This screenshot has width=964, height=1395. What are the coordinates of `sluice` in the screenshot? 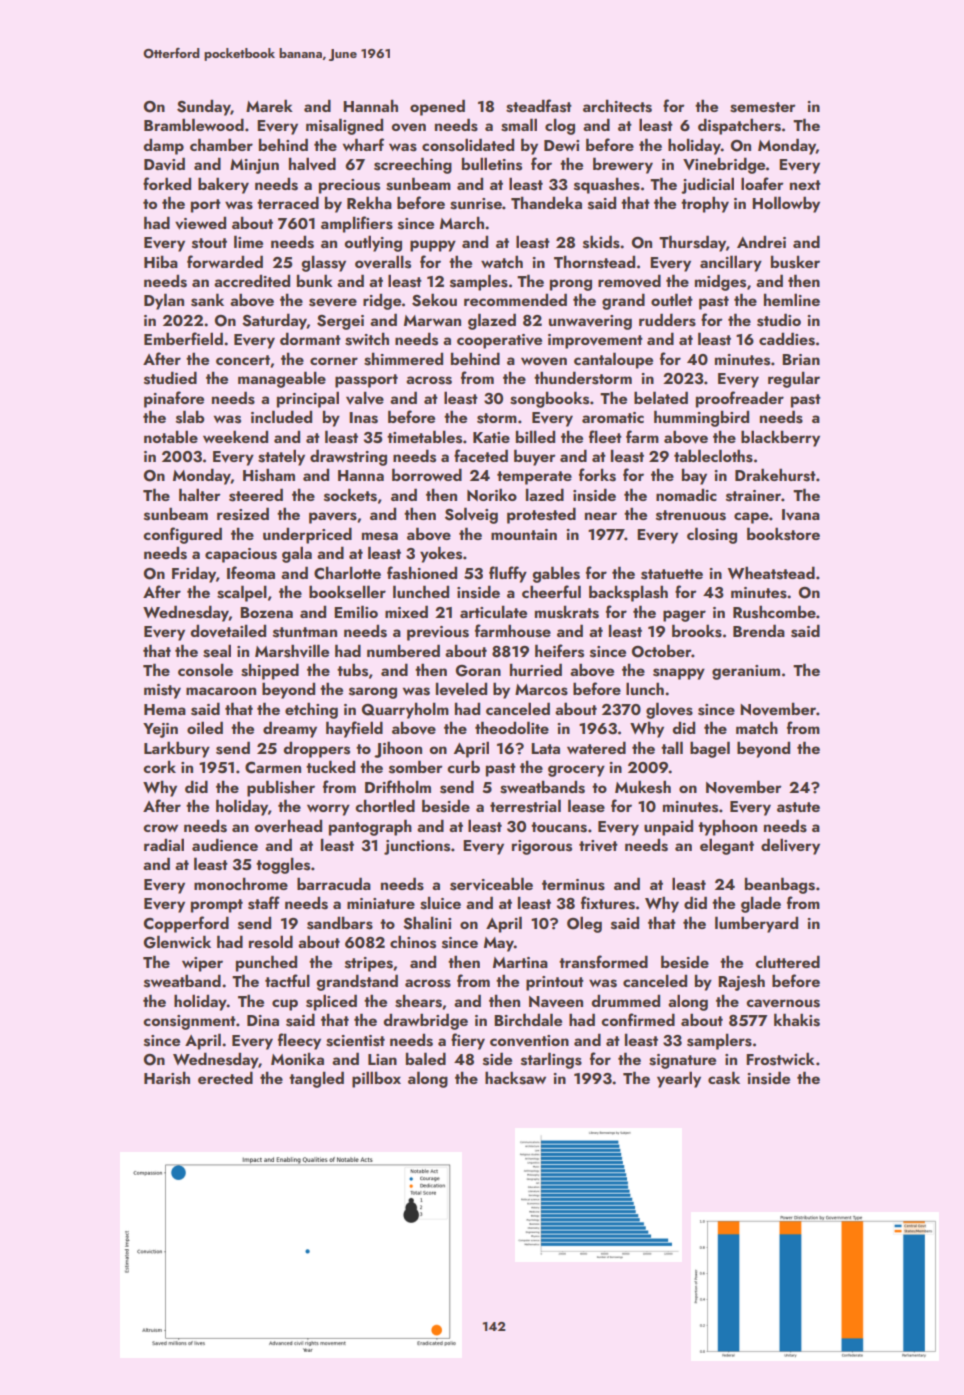 It's located at (440, 903).
